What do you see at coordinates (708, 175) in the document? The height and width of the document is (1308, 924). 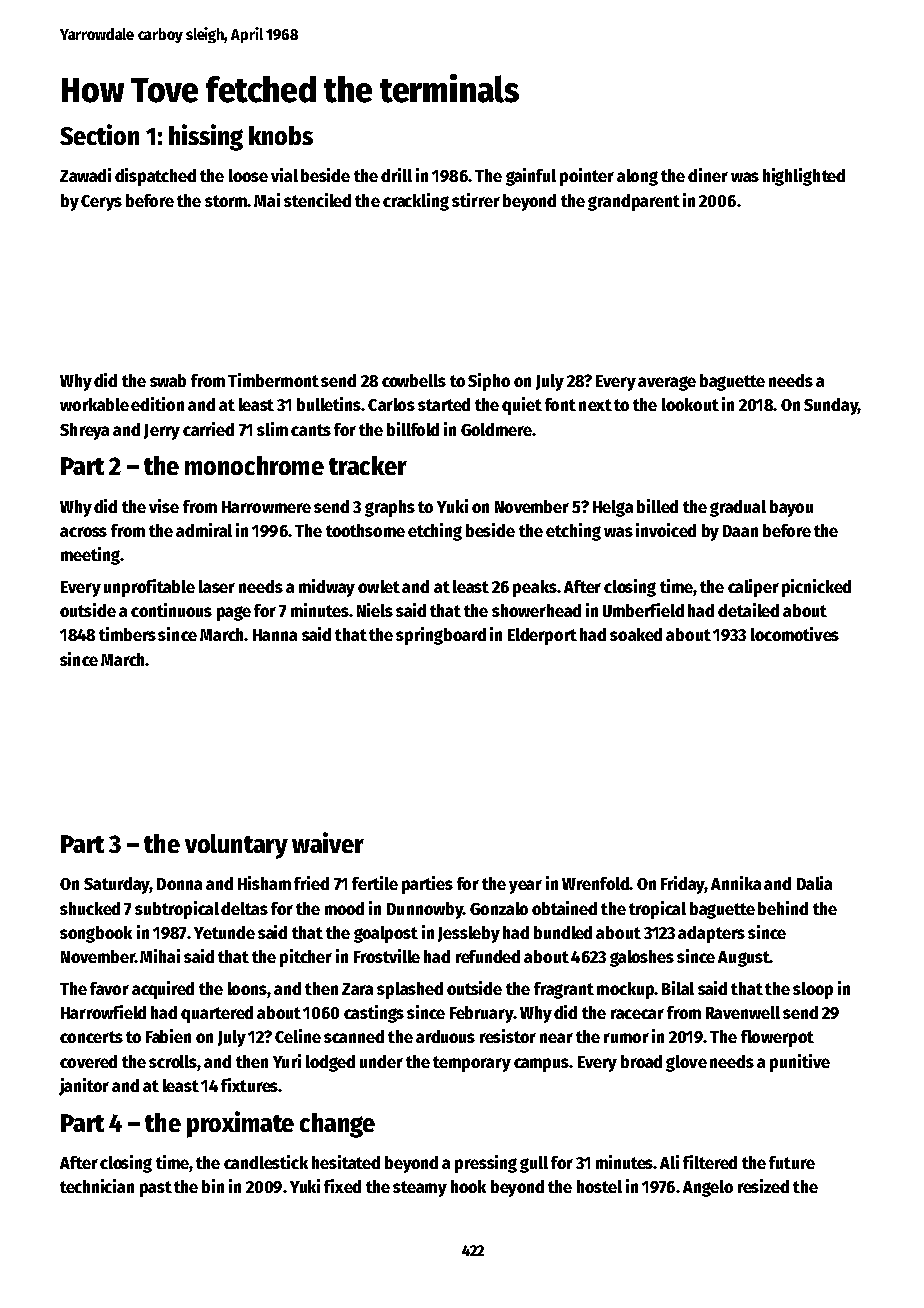 I see `diner` at bounding box center [708, 175].
